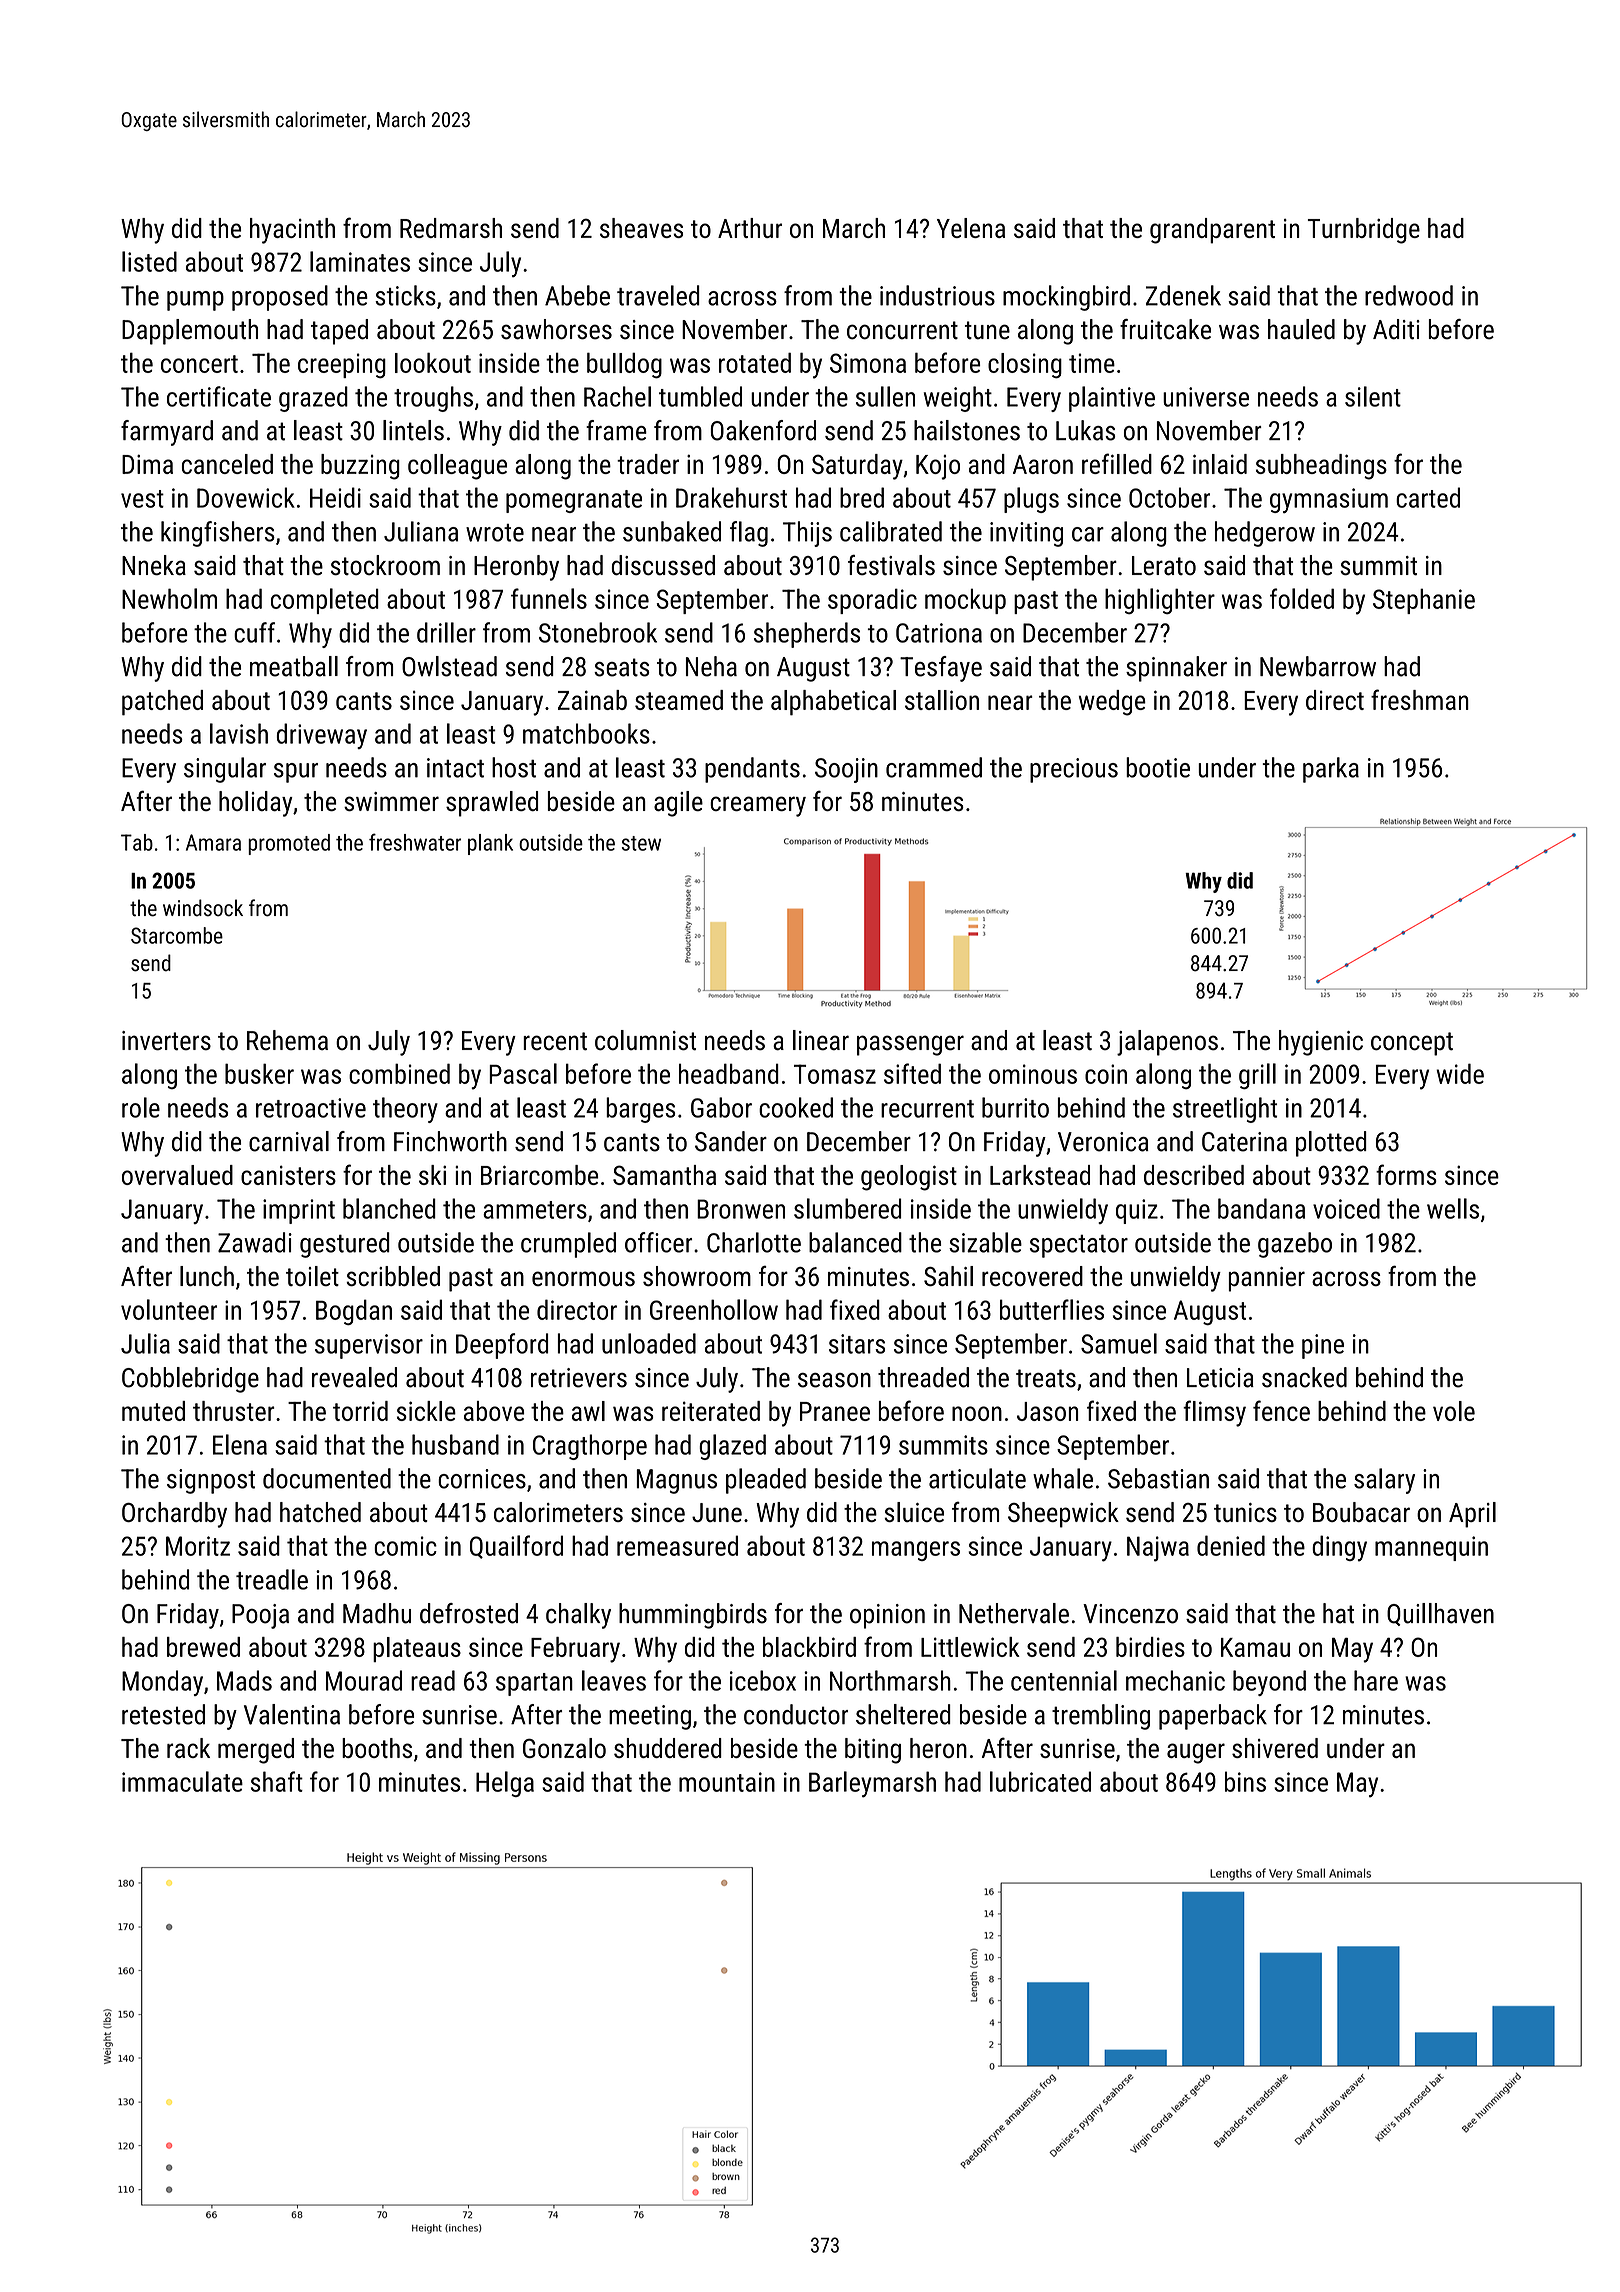 The image size is (1620, 2292). I want to click on creamery, so click(758, 806).
